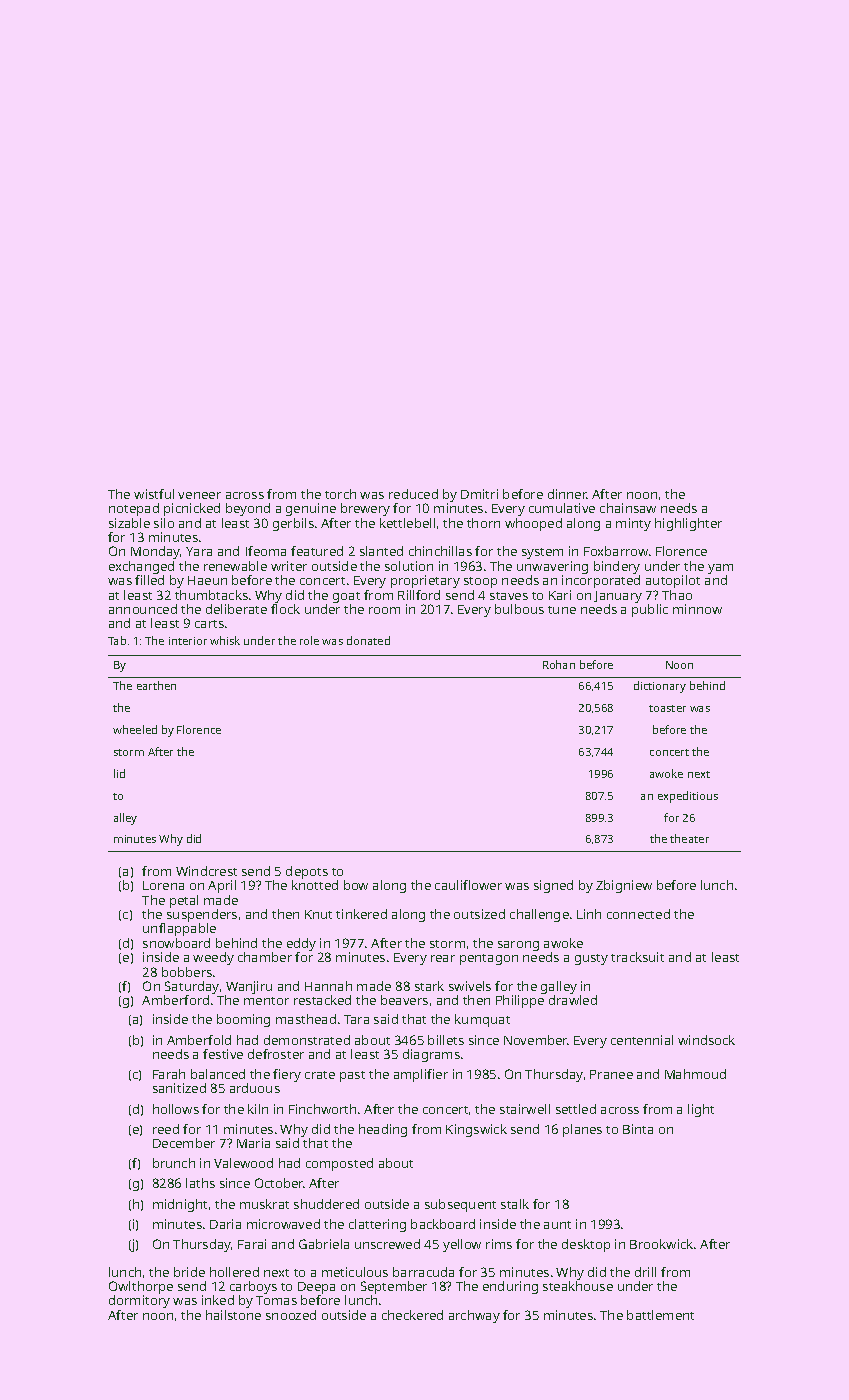  I want to click on archway, so click(474, 1316).
